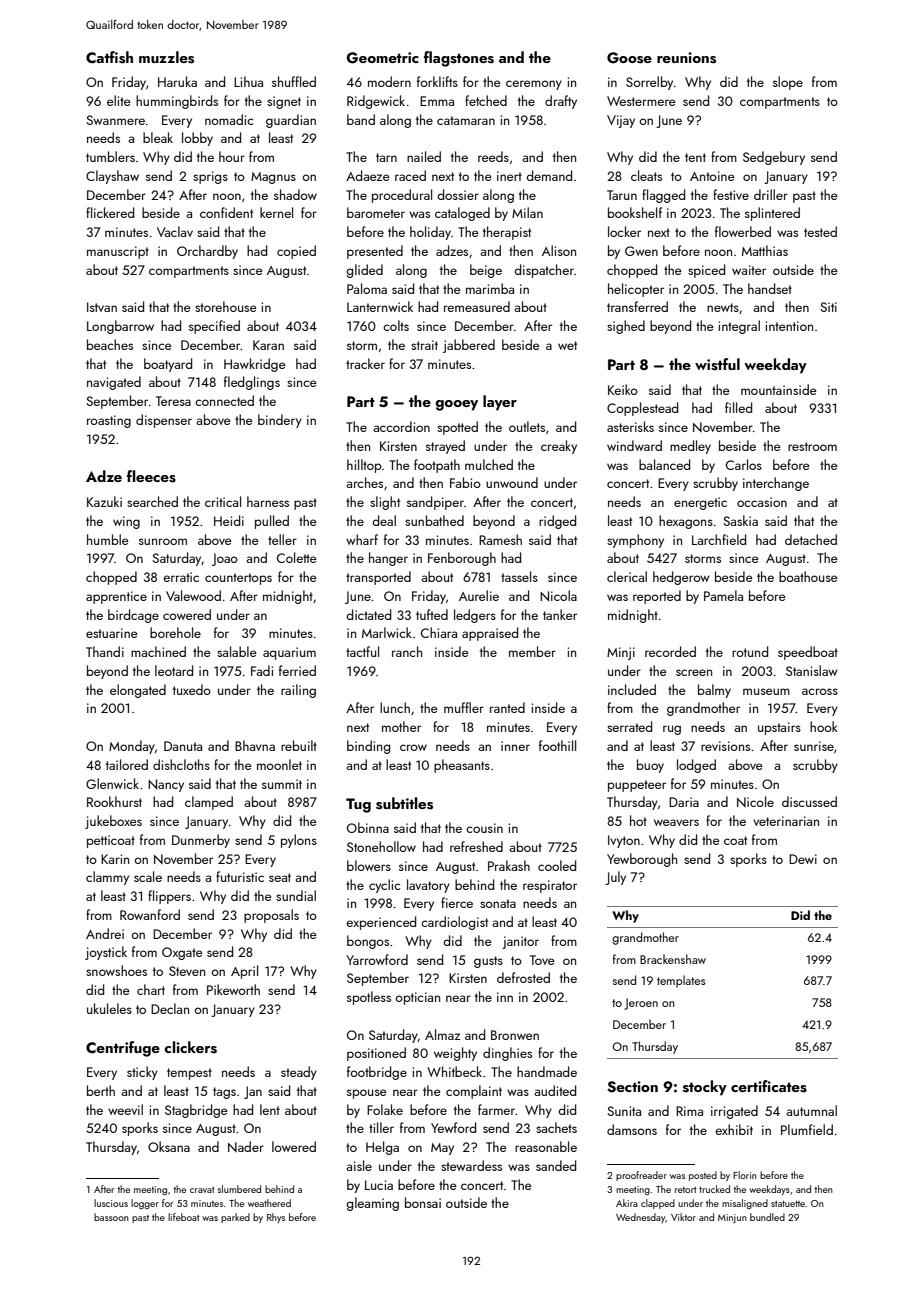 The height and width of the screenshot is (1308, 924). What do you see at coordinates (706, 271) in the screenshot?
I see `spiced` at bounding box center [706, 271].
